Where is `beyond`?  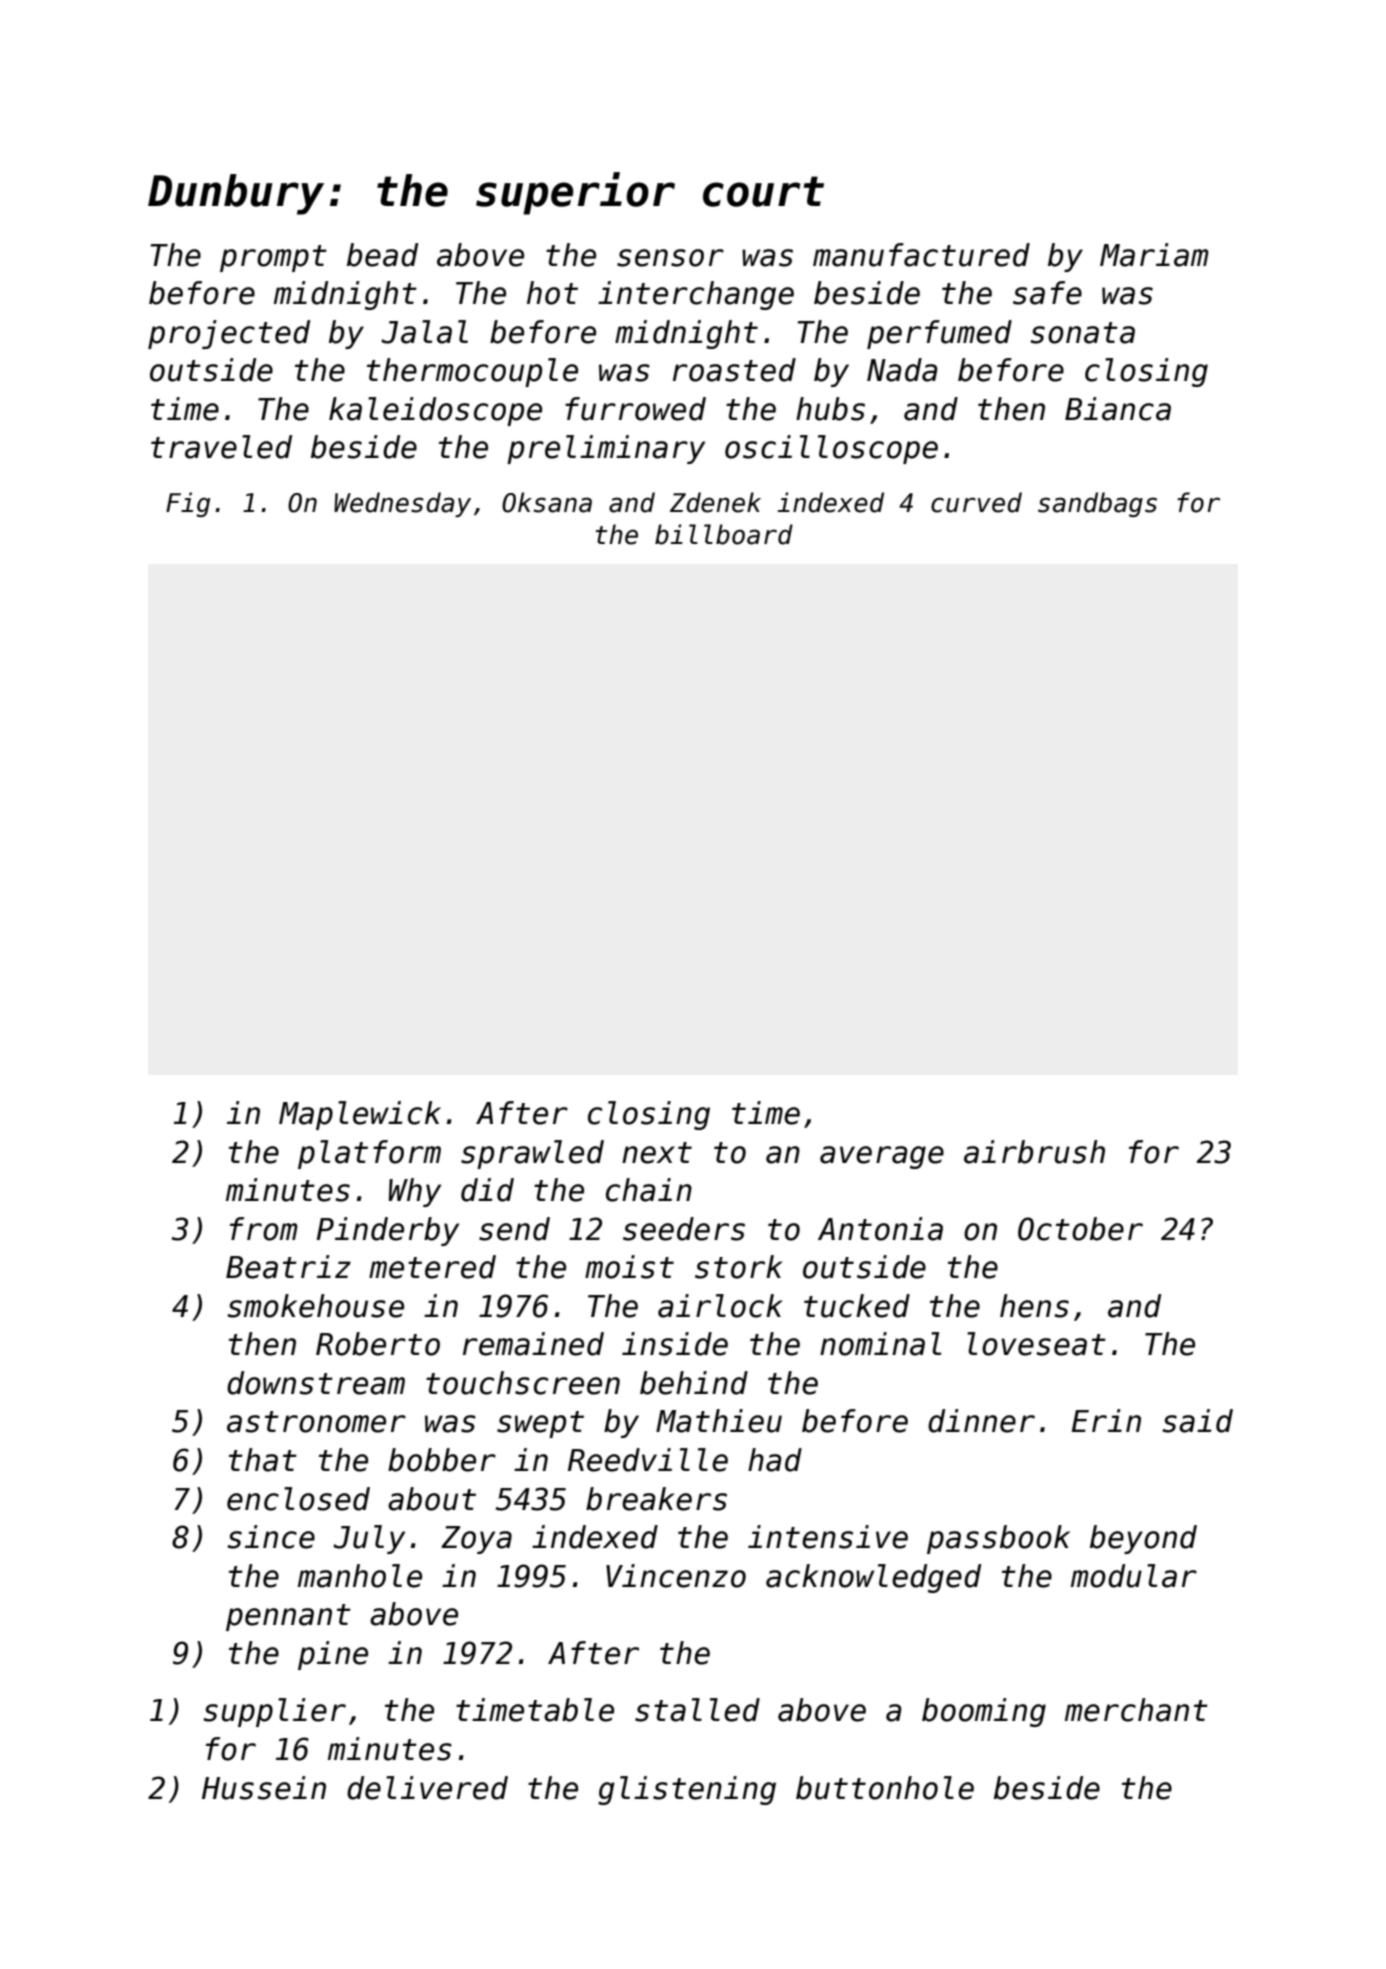 beyond is located at coordinates (1143, 1539).
